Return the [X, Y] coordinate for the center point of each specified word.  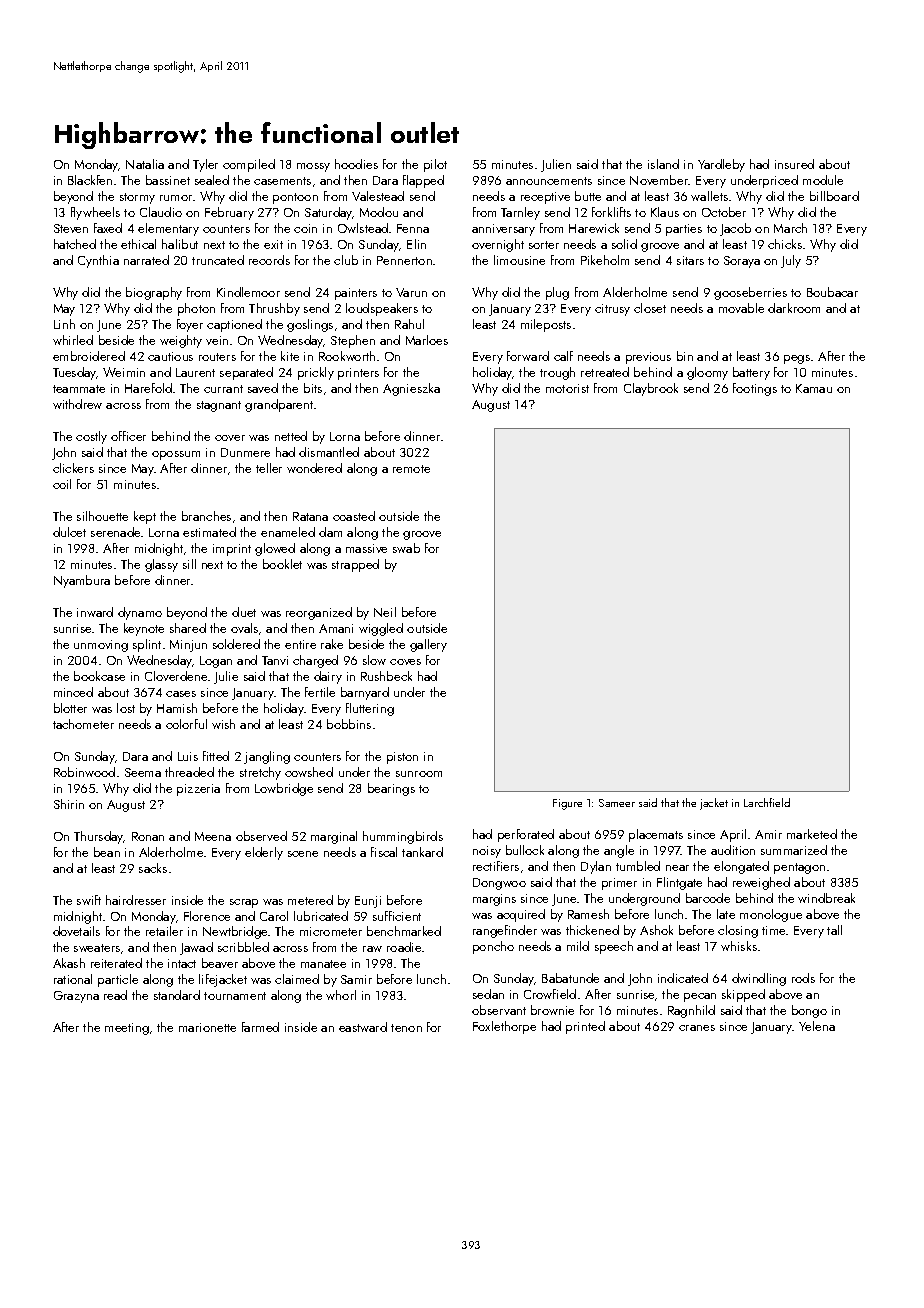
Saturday [329, 213]
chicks [785, 244]
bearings [391, 789]
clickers [73, 468]
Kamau [814, 388]
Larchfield [767, 802]
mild [578, 946]
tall [834, 930]
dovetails [76, 931]
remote [411, 469]
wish [223, 724]
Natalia [145, 164]
